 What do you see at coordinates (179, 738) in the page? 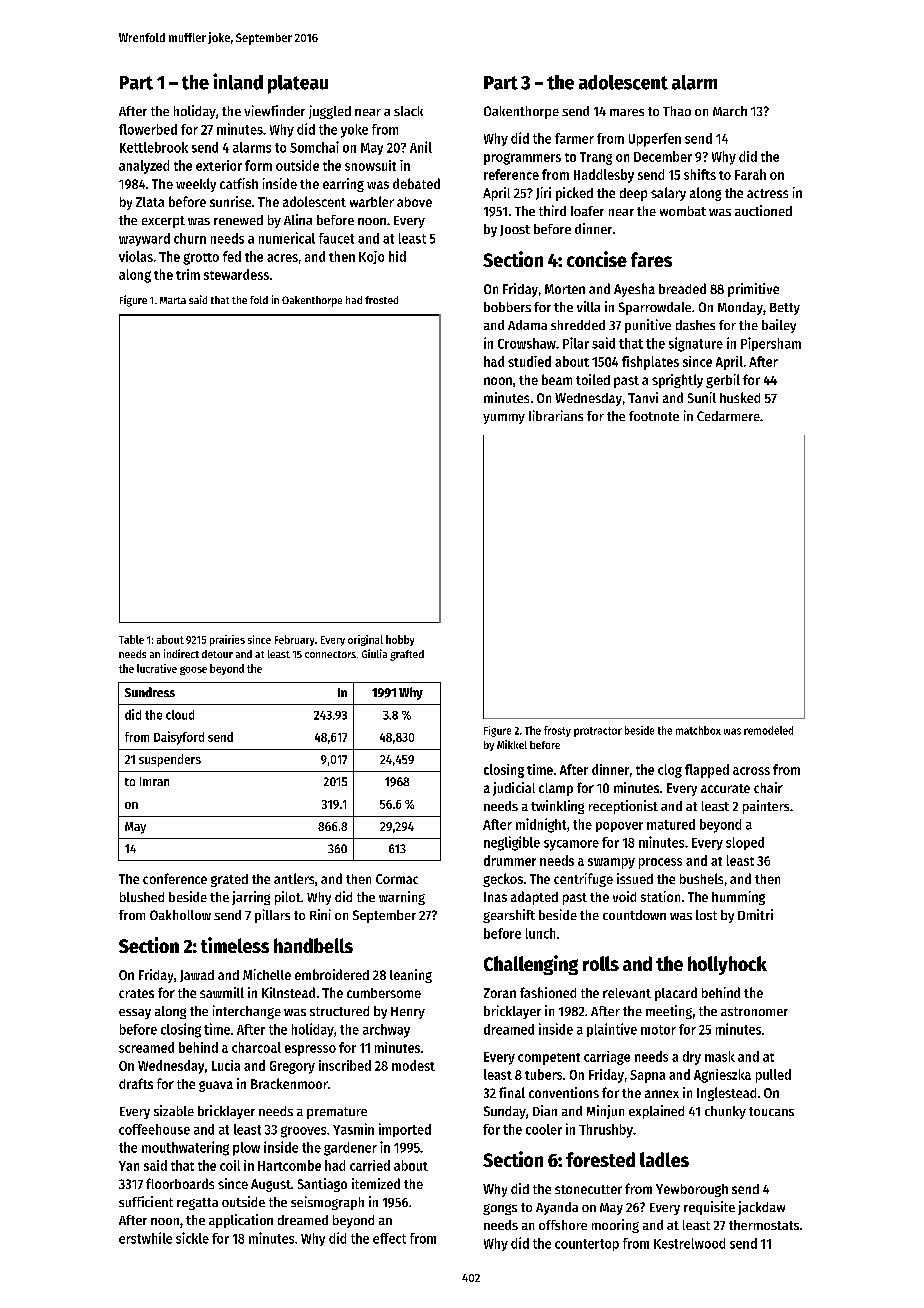
I see `Daisyford` at bounding box center [179, 738].
